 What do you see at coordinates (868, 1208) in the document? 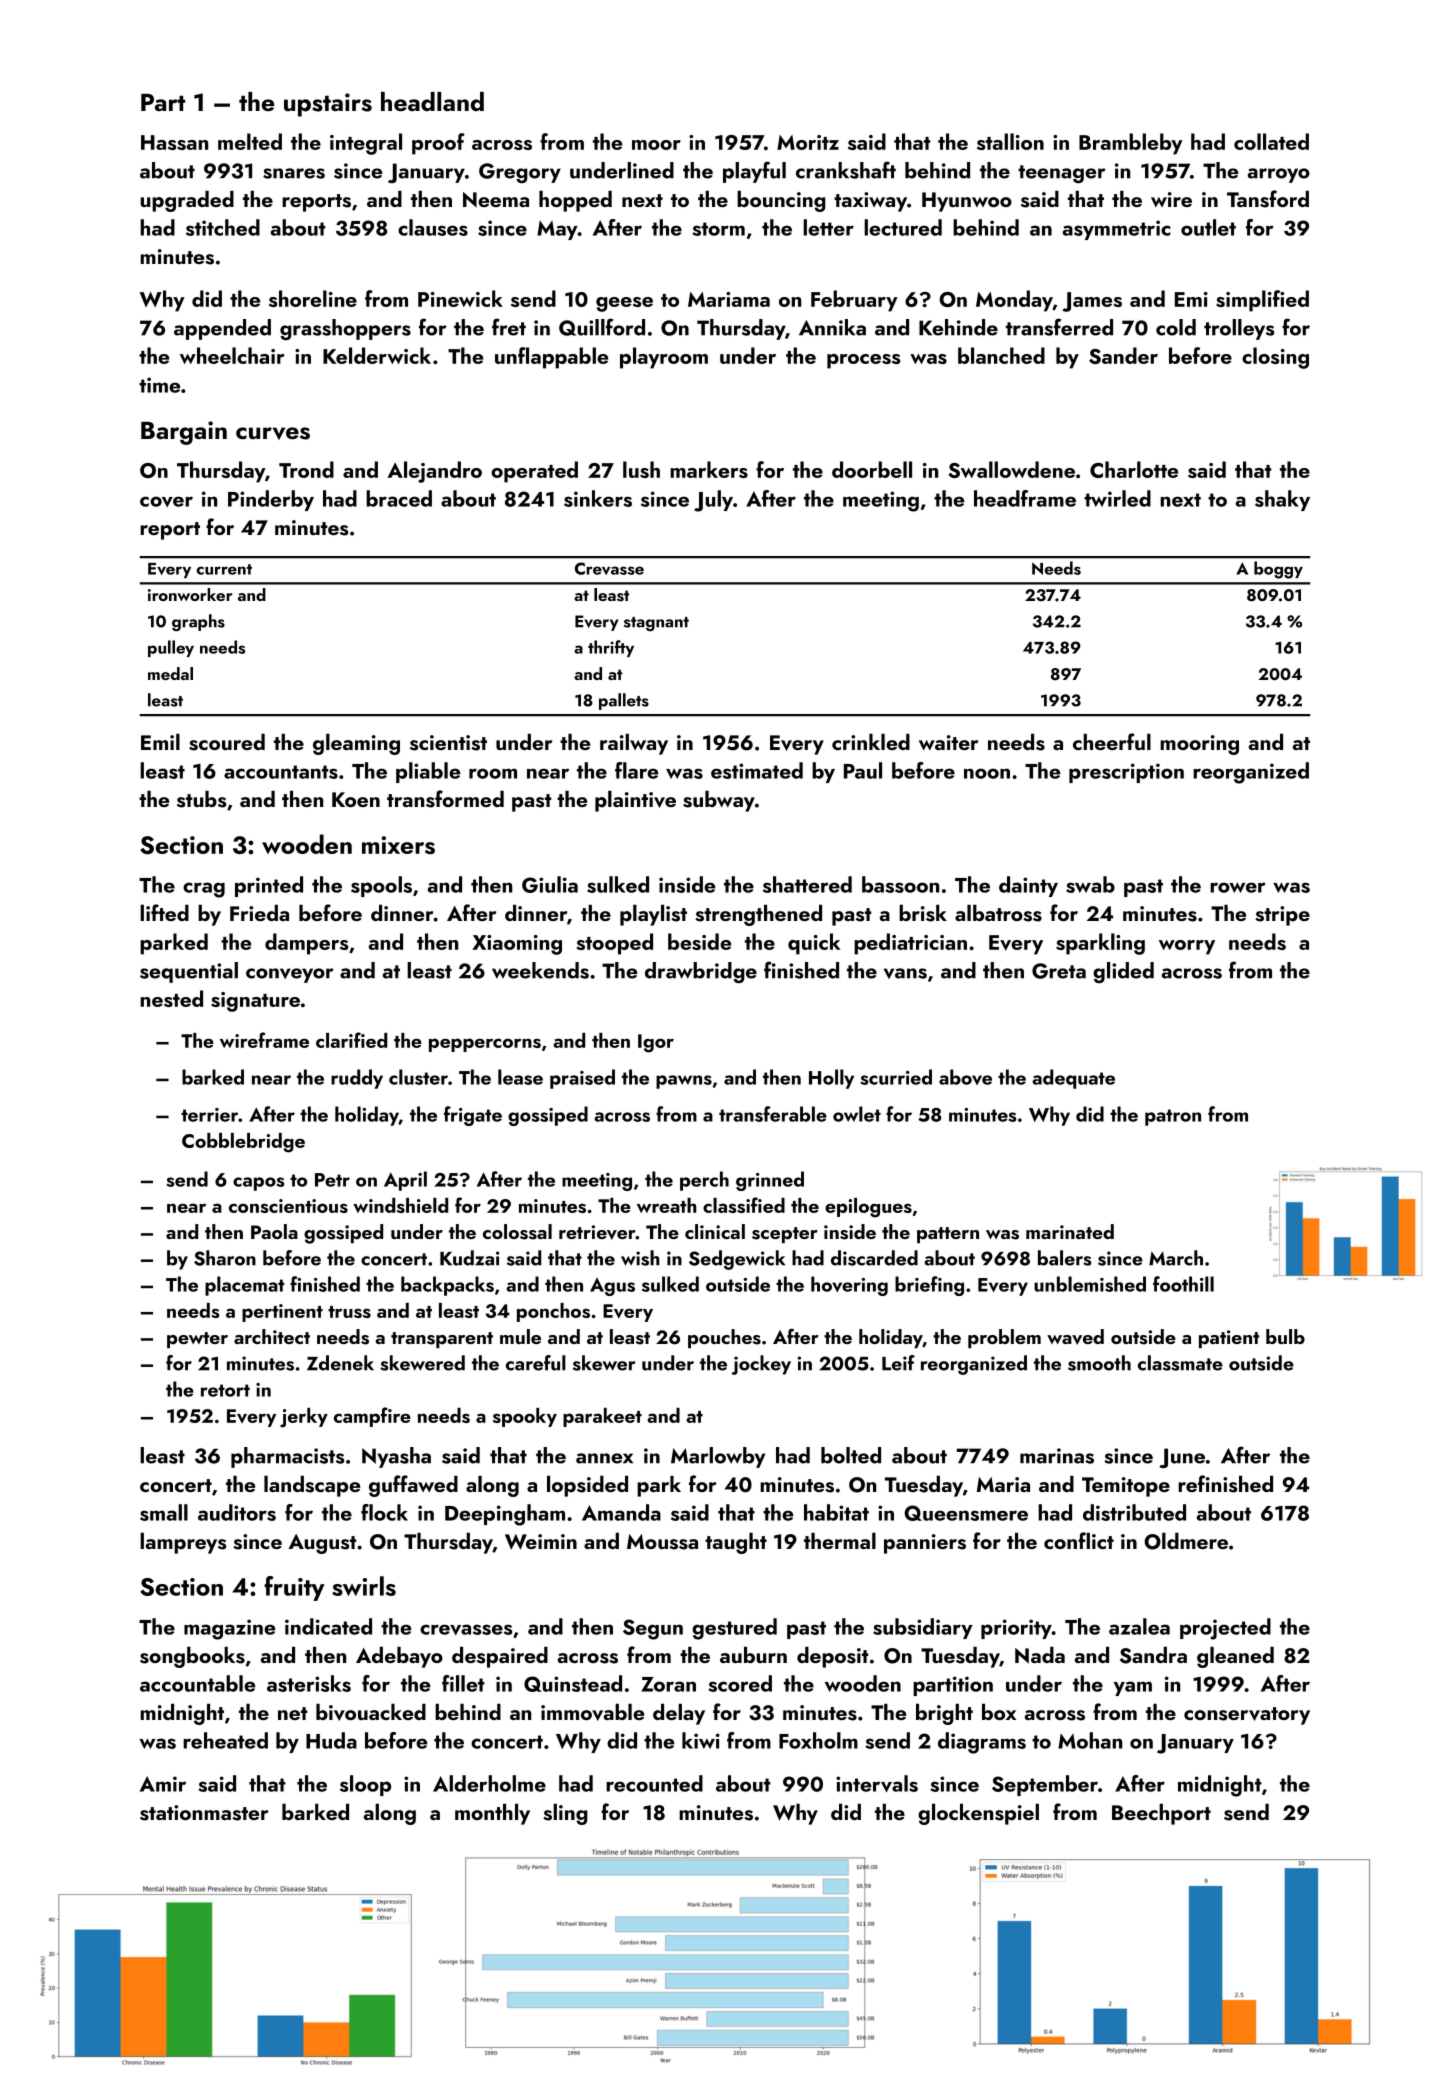
I see `epilogues` at bounding box center [868, 1208].
